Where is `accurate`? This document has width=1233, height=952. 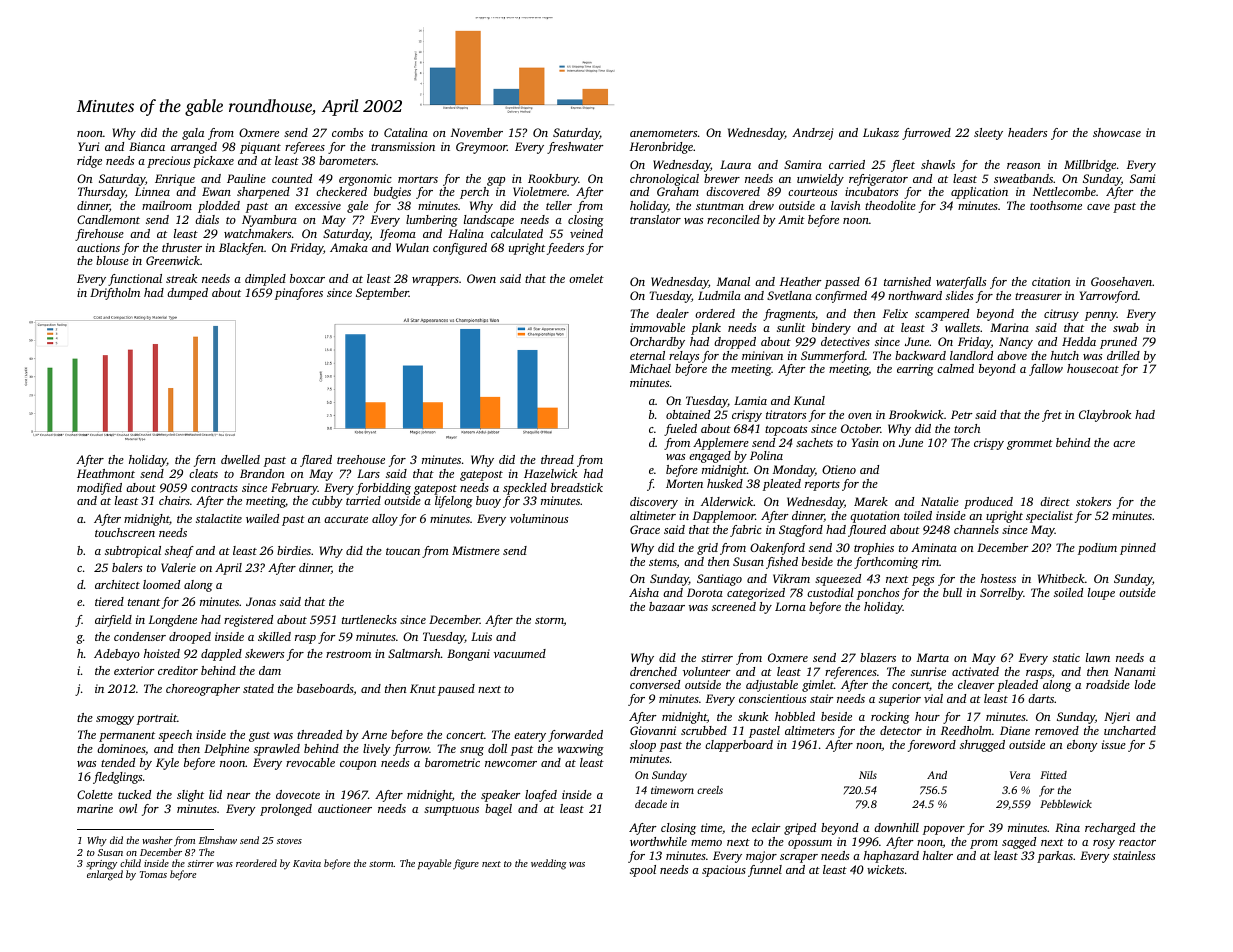 accurate is located at coordinates (346, 519).
